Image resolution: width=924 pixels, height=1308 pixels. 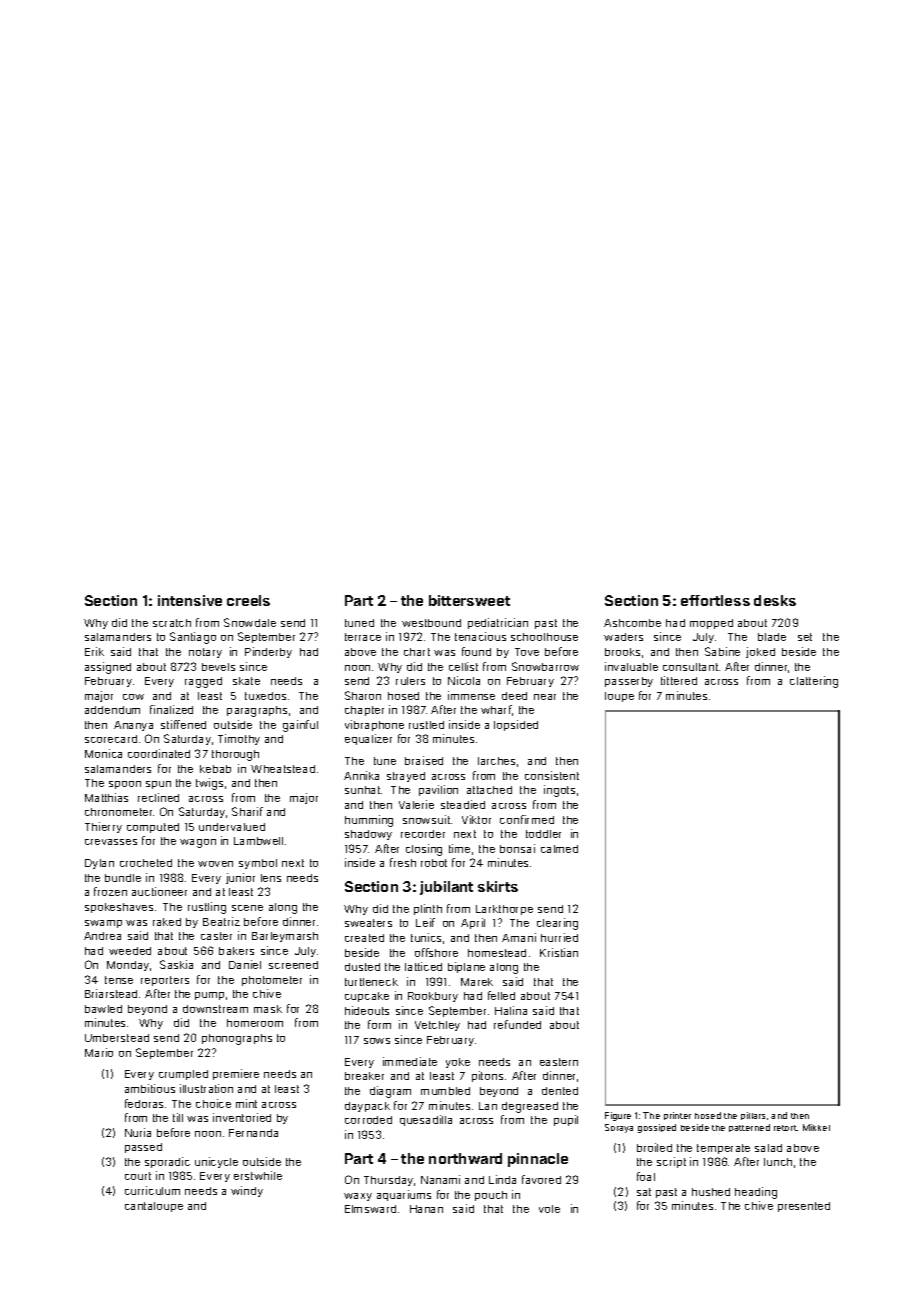 I want to click on vibraphone, so click(x=374, y=725).
